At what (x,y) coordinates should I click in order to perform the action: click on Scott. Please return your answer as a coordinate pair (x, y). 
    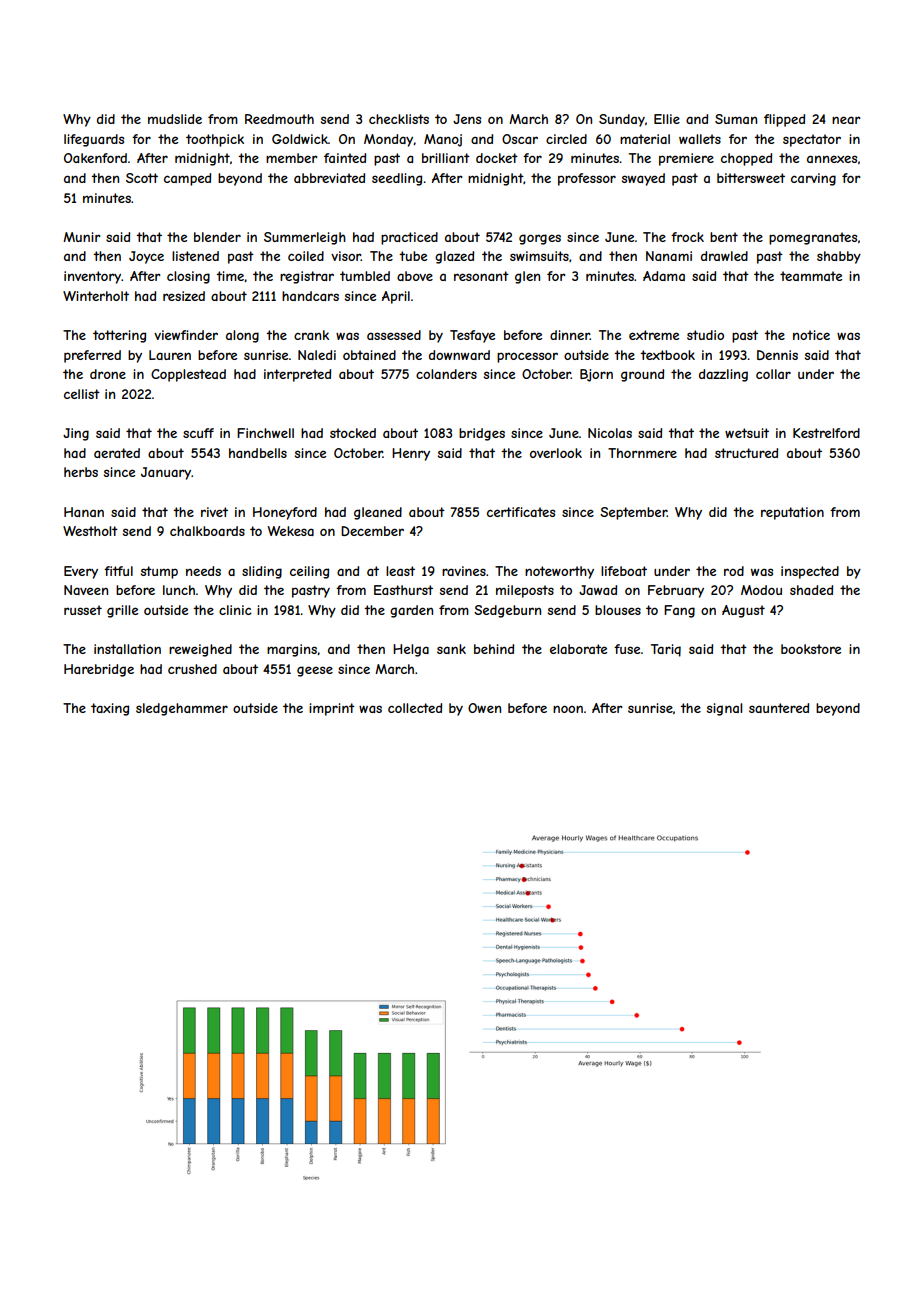
    Looking at the image, I should click on (142, 178).
